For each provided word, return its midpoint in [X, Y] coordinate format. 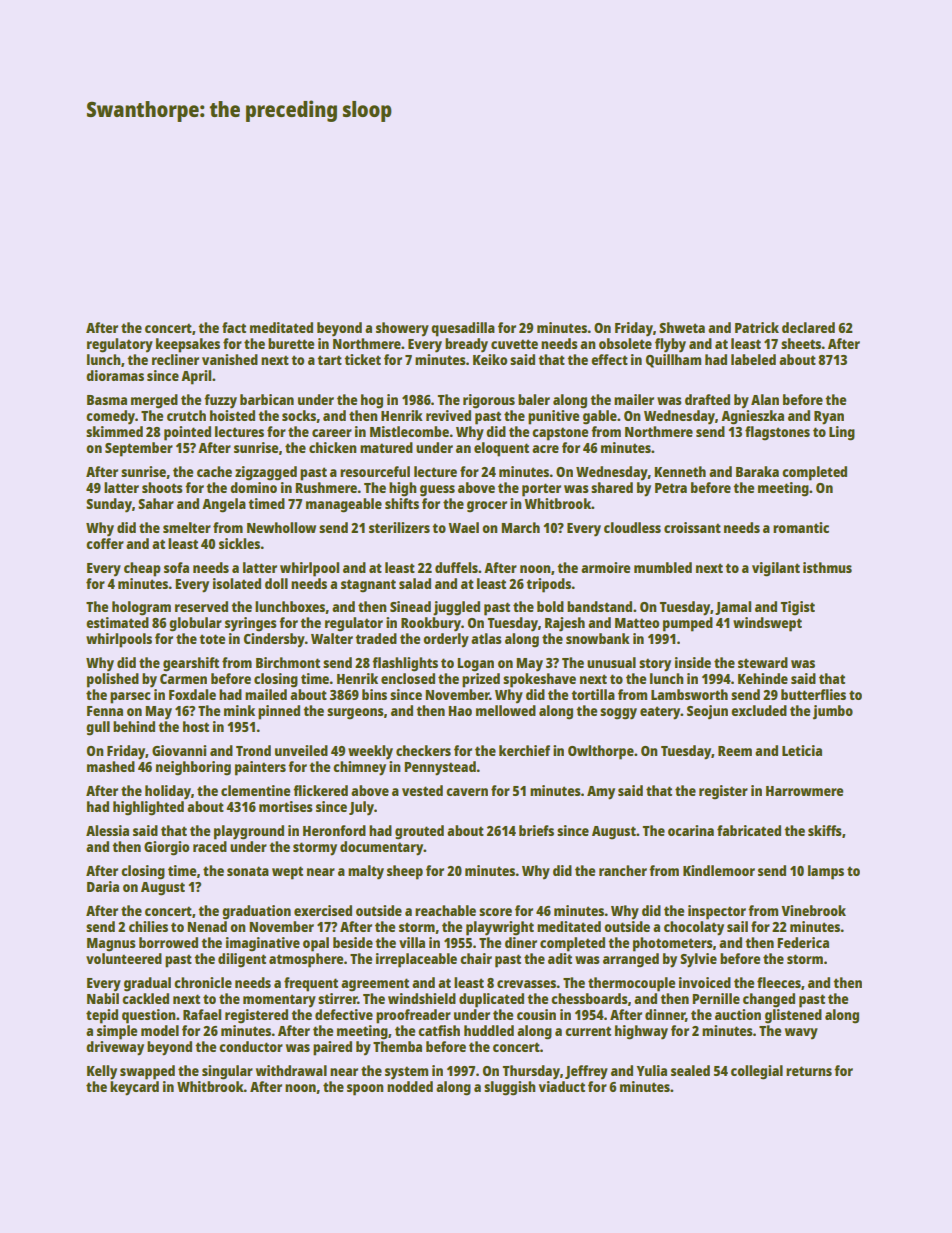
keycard [134, 1088]
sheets [801, 343]
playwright [500, 928]
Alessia [107, 830]
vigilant [776, 569]
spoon [365, 1090]
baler [534, 399]
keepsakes [188, 345]
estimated [117, 622]
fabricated [749, 830]
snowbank [598, 638]
